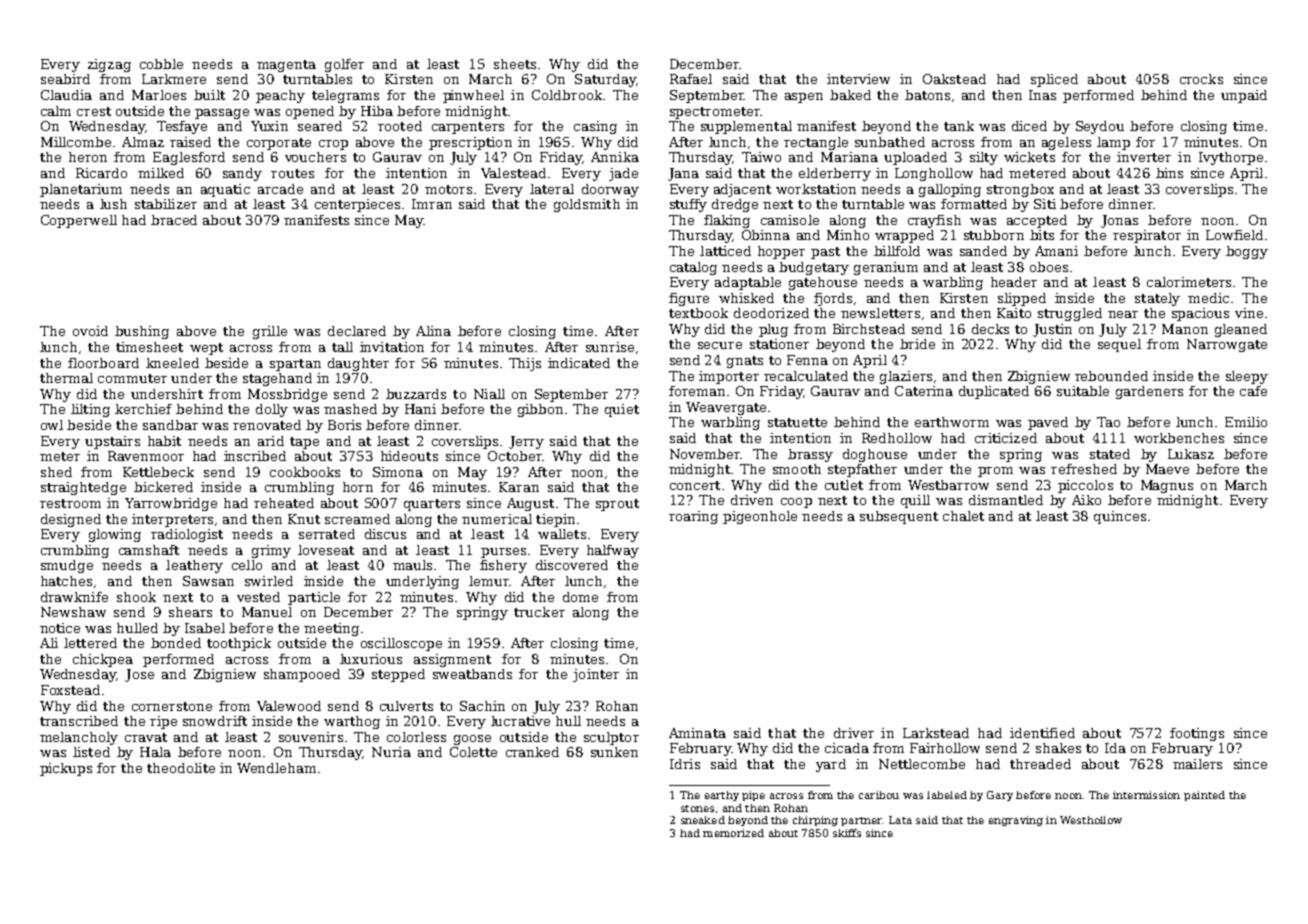 The width and height of the screenshot is (1308, 924). I want to click on centerpieces, so click(357, 205).
